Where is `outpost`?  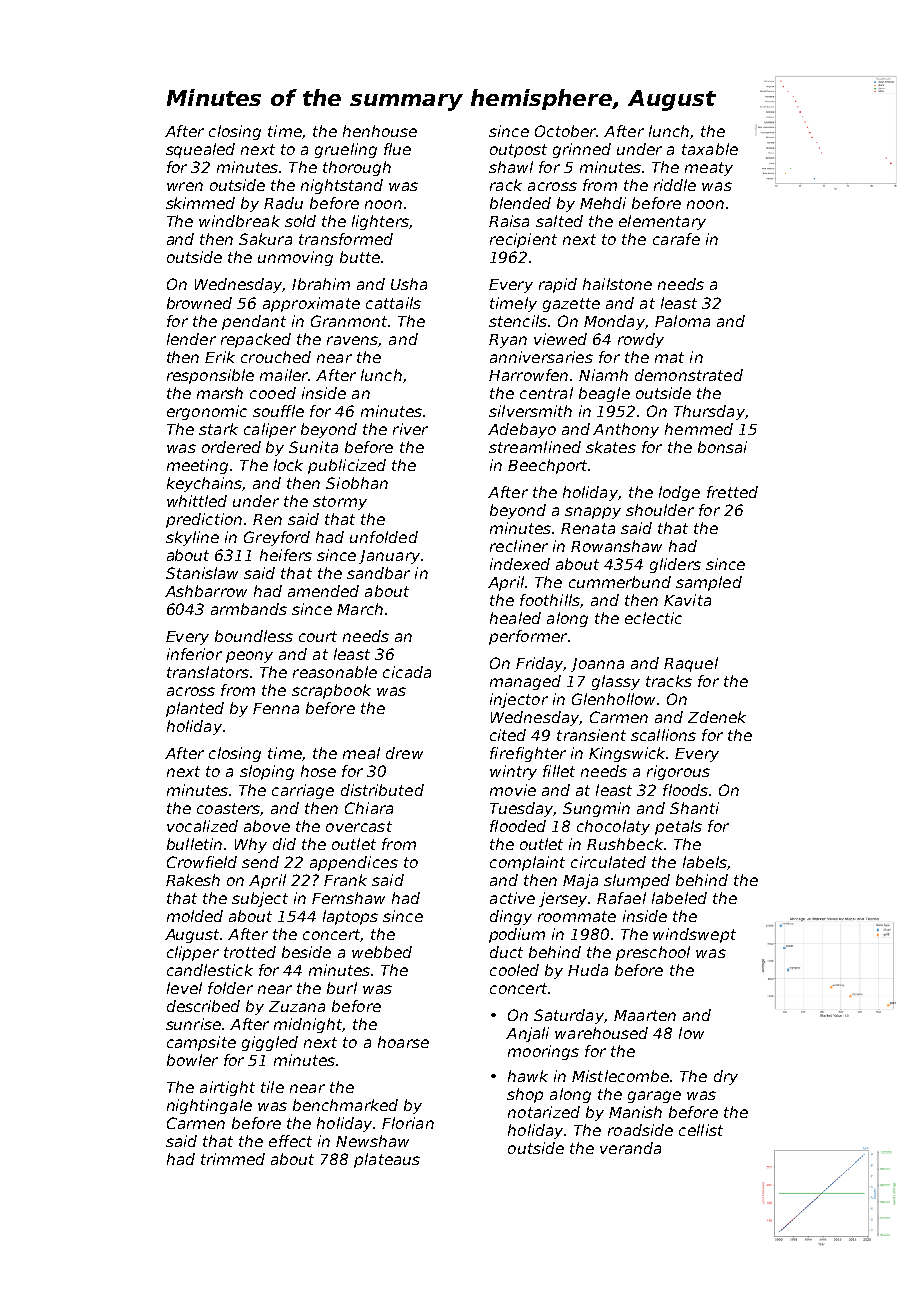
outpost is located at coordinates (518, 151).
